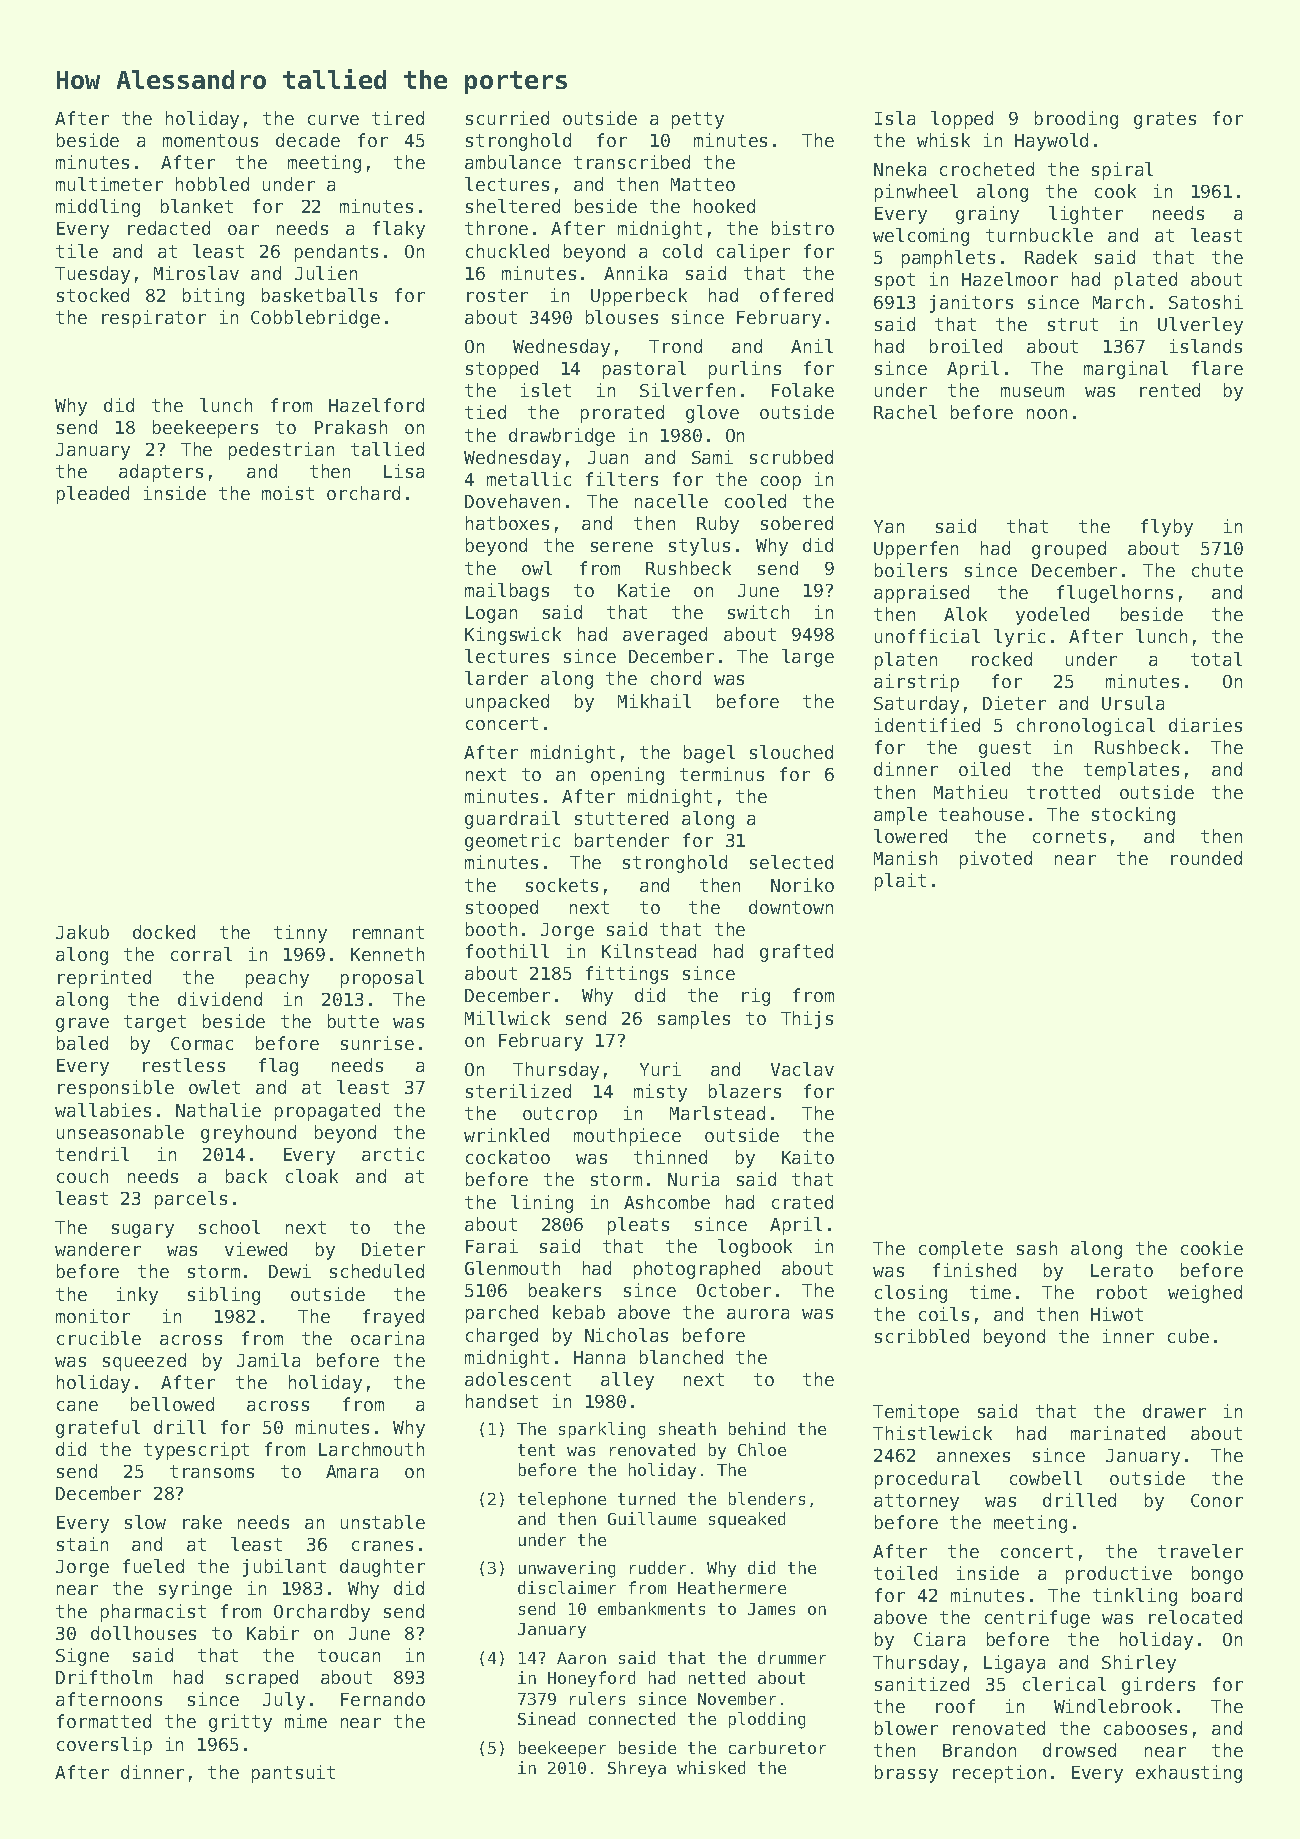 The width and height of the document is (1300, 1839). I want to click on grates, so click(1165, 120).
